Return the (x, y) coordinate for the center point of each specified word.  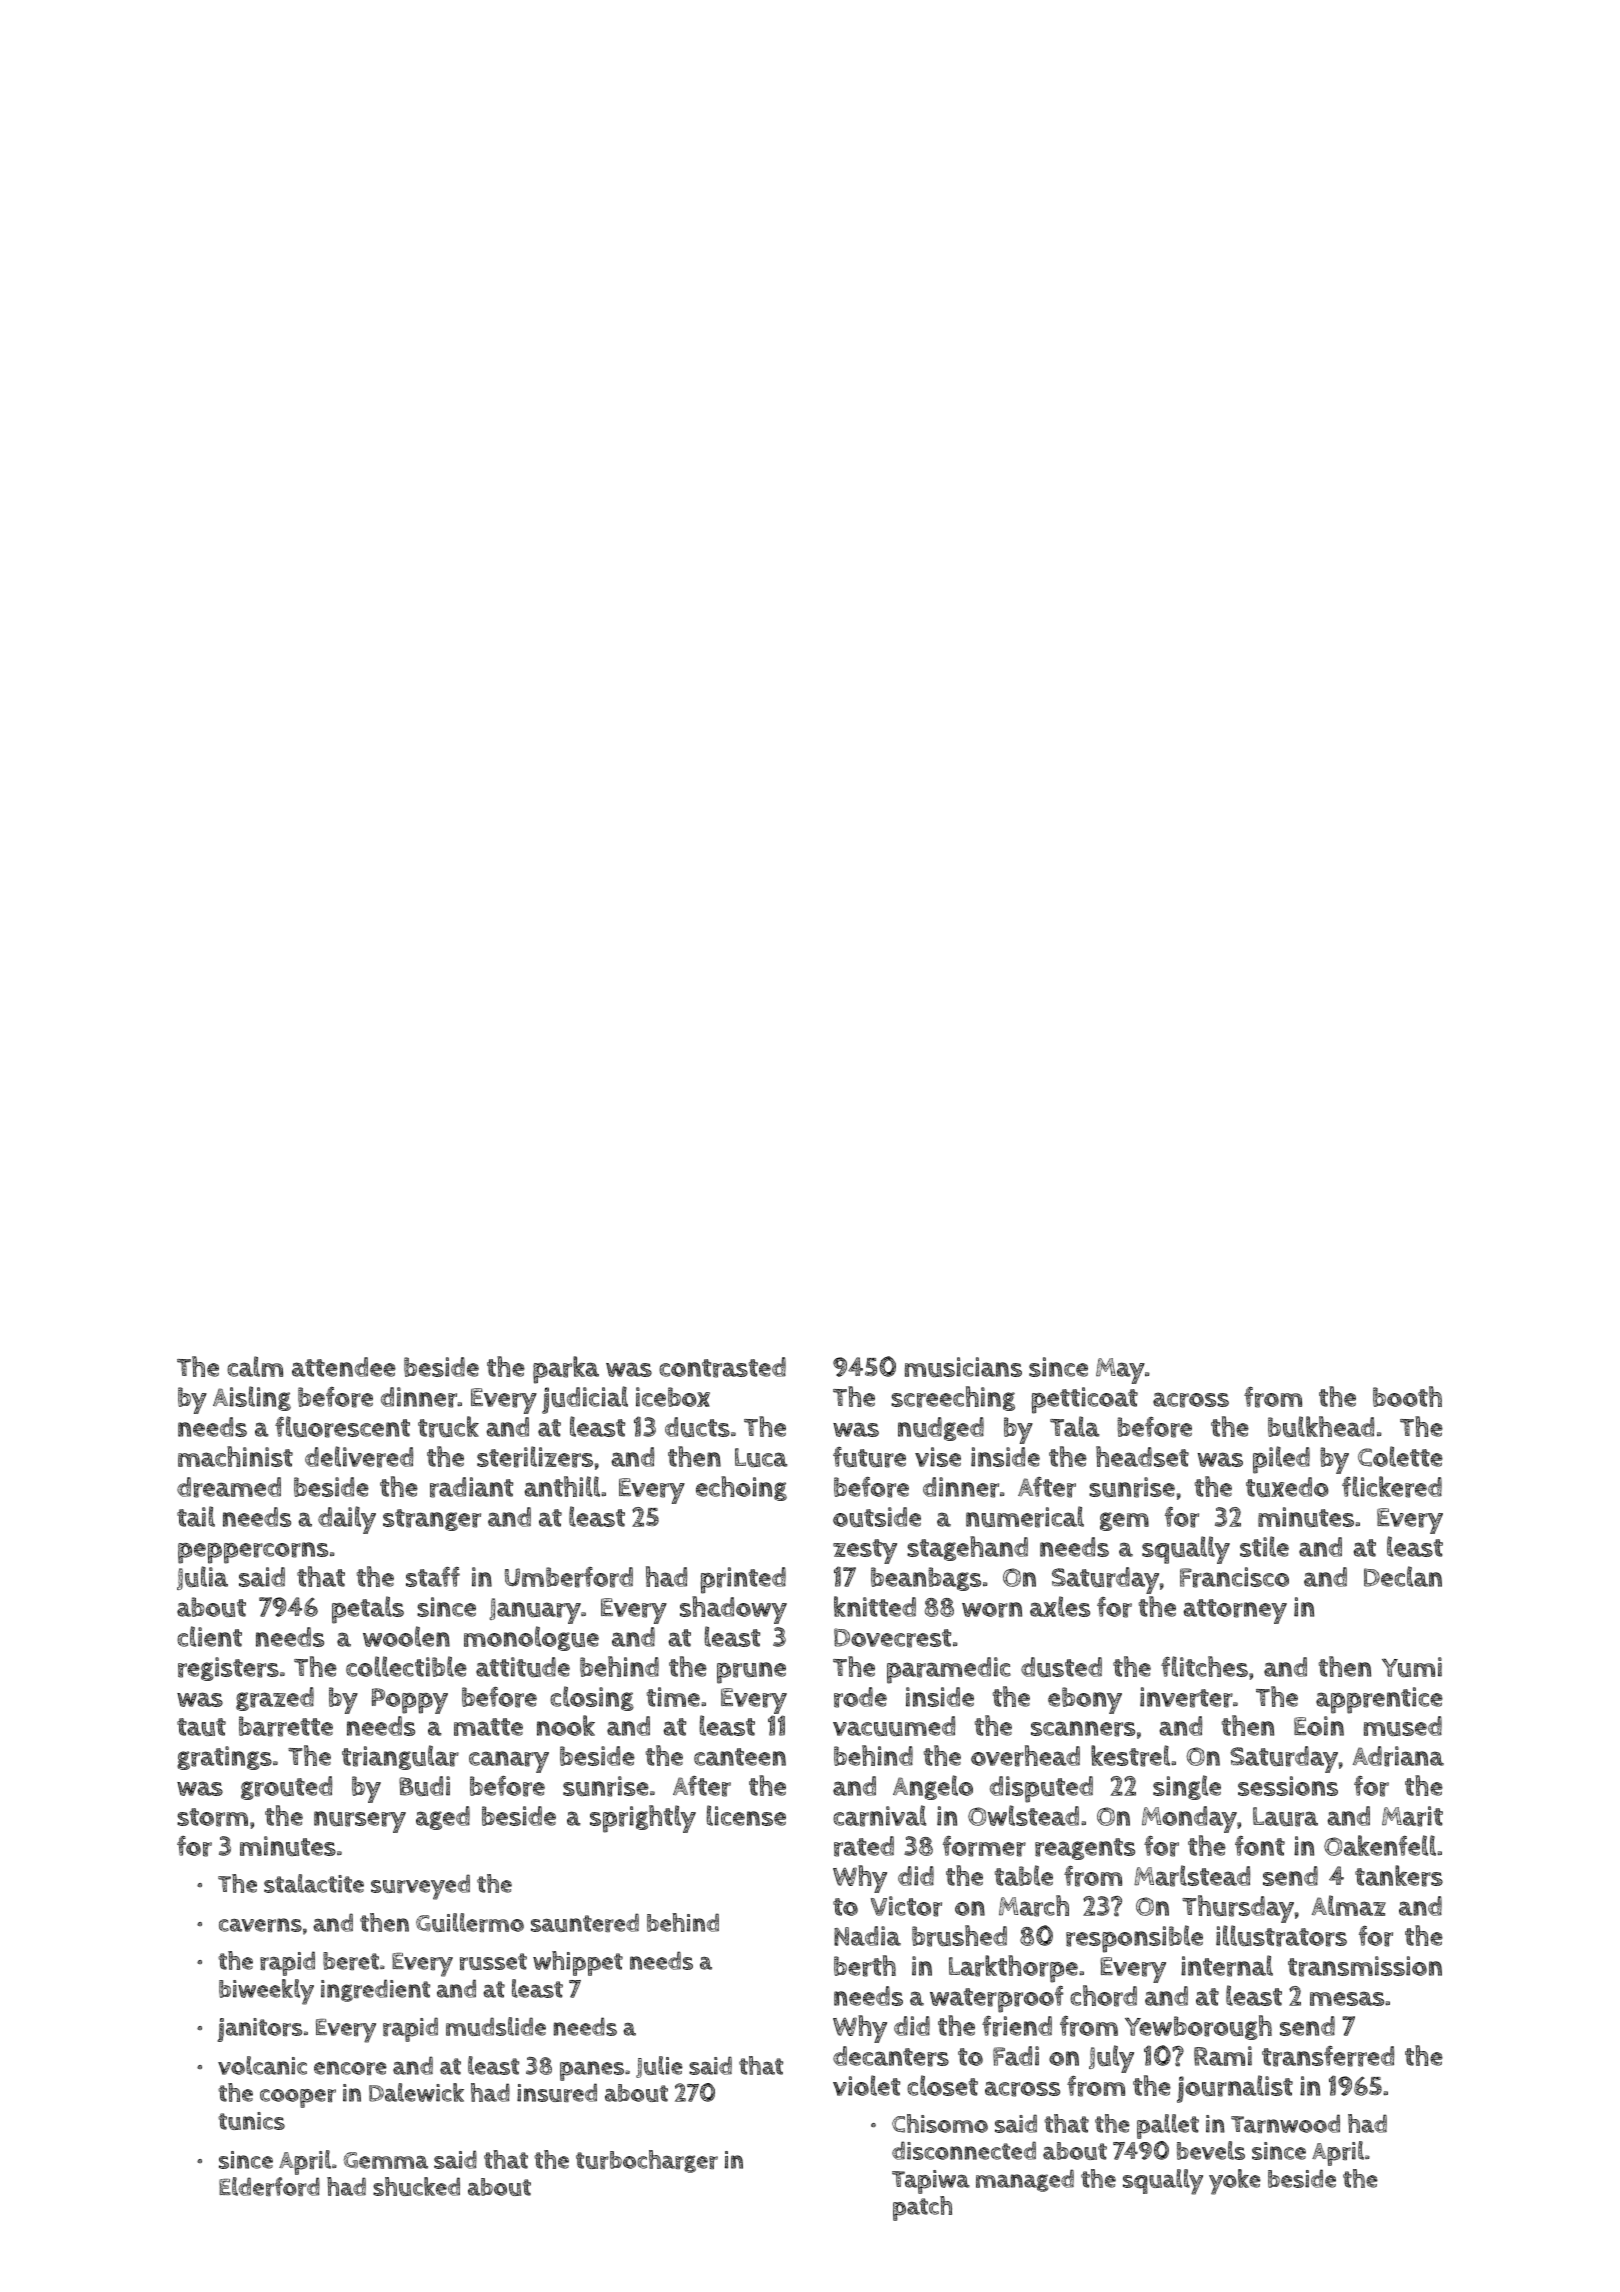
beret (351, 1961)
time (673, 1697)
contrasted (722, 1367)
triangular (400, 1757)
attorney (1235, 1611)
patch (922, 2208)
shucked (416, 2186)
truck (448, 1427)
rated (864, 1846)
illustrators (1281, 1936)
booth (1407, 1396)
